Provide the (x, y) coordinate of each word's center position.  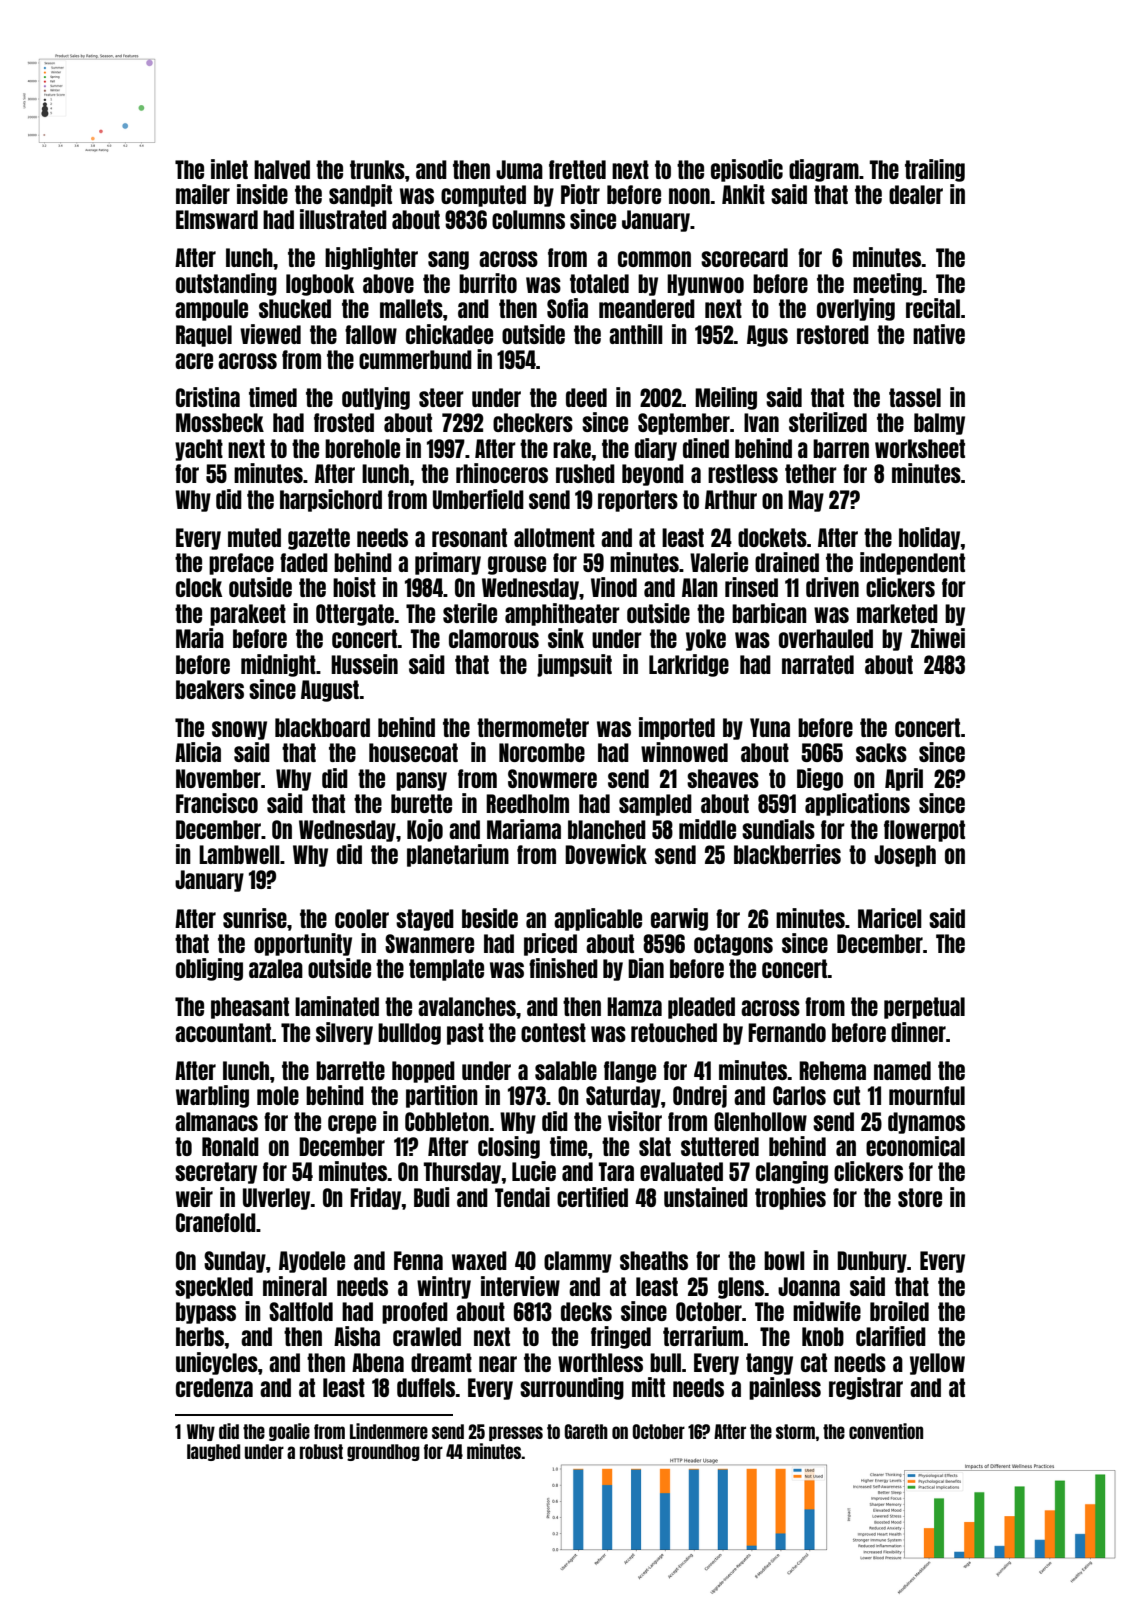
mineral (295, 1286)
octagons (733, 945)
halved (282, 169)
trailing (935, 170)
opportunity (303, 944)
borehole (362, 448)
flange (630, 1072)
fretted (577, 169)
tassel (915, 397)
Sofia (567, 308)
